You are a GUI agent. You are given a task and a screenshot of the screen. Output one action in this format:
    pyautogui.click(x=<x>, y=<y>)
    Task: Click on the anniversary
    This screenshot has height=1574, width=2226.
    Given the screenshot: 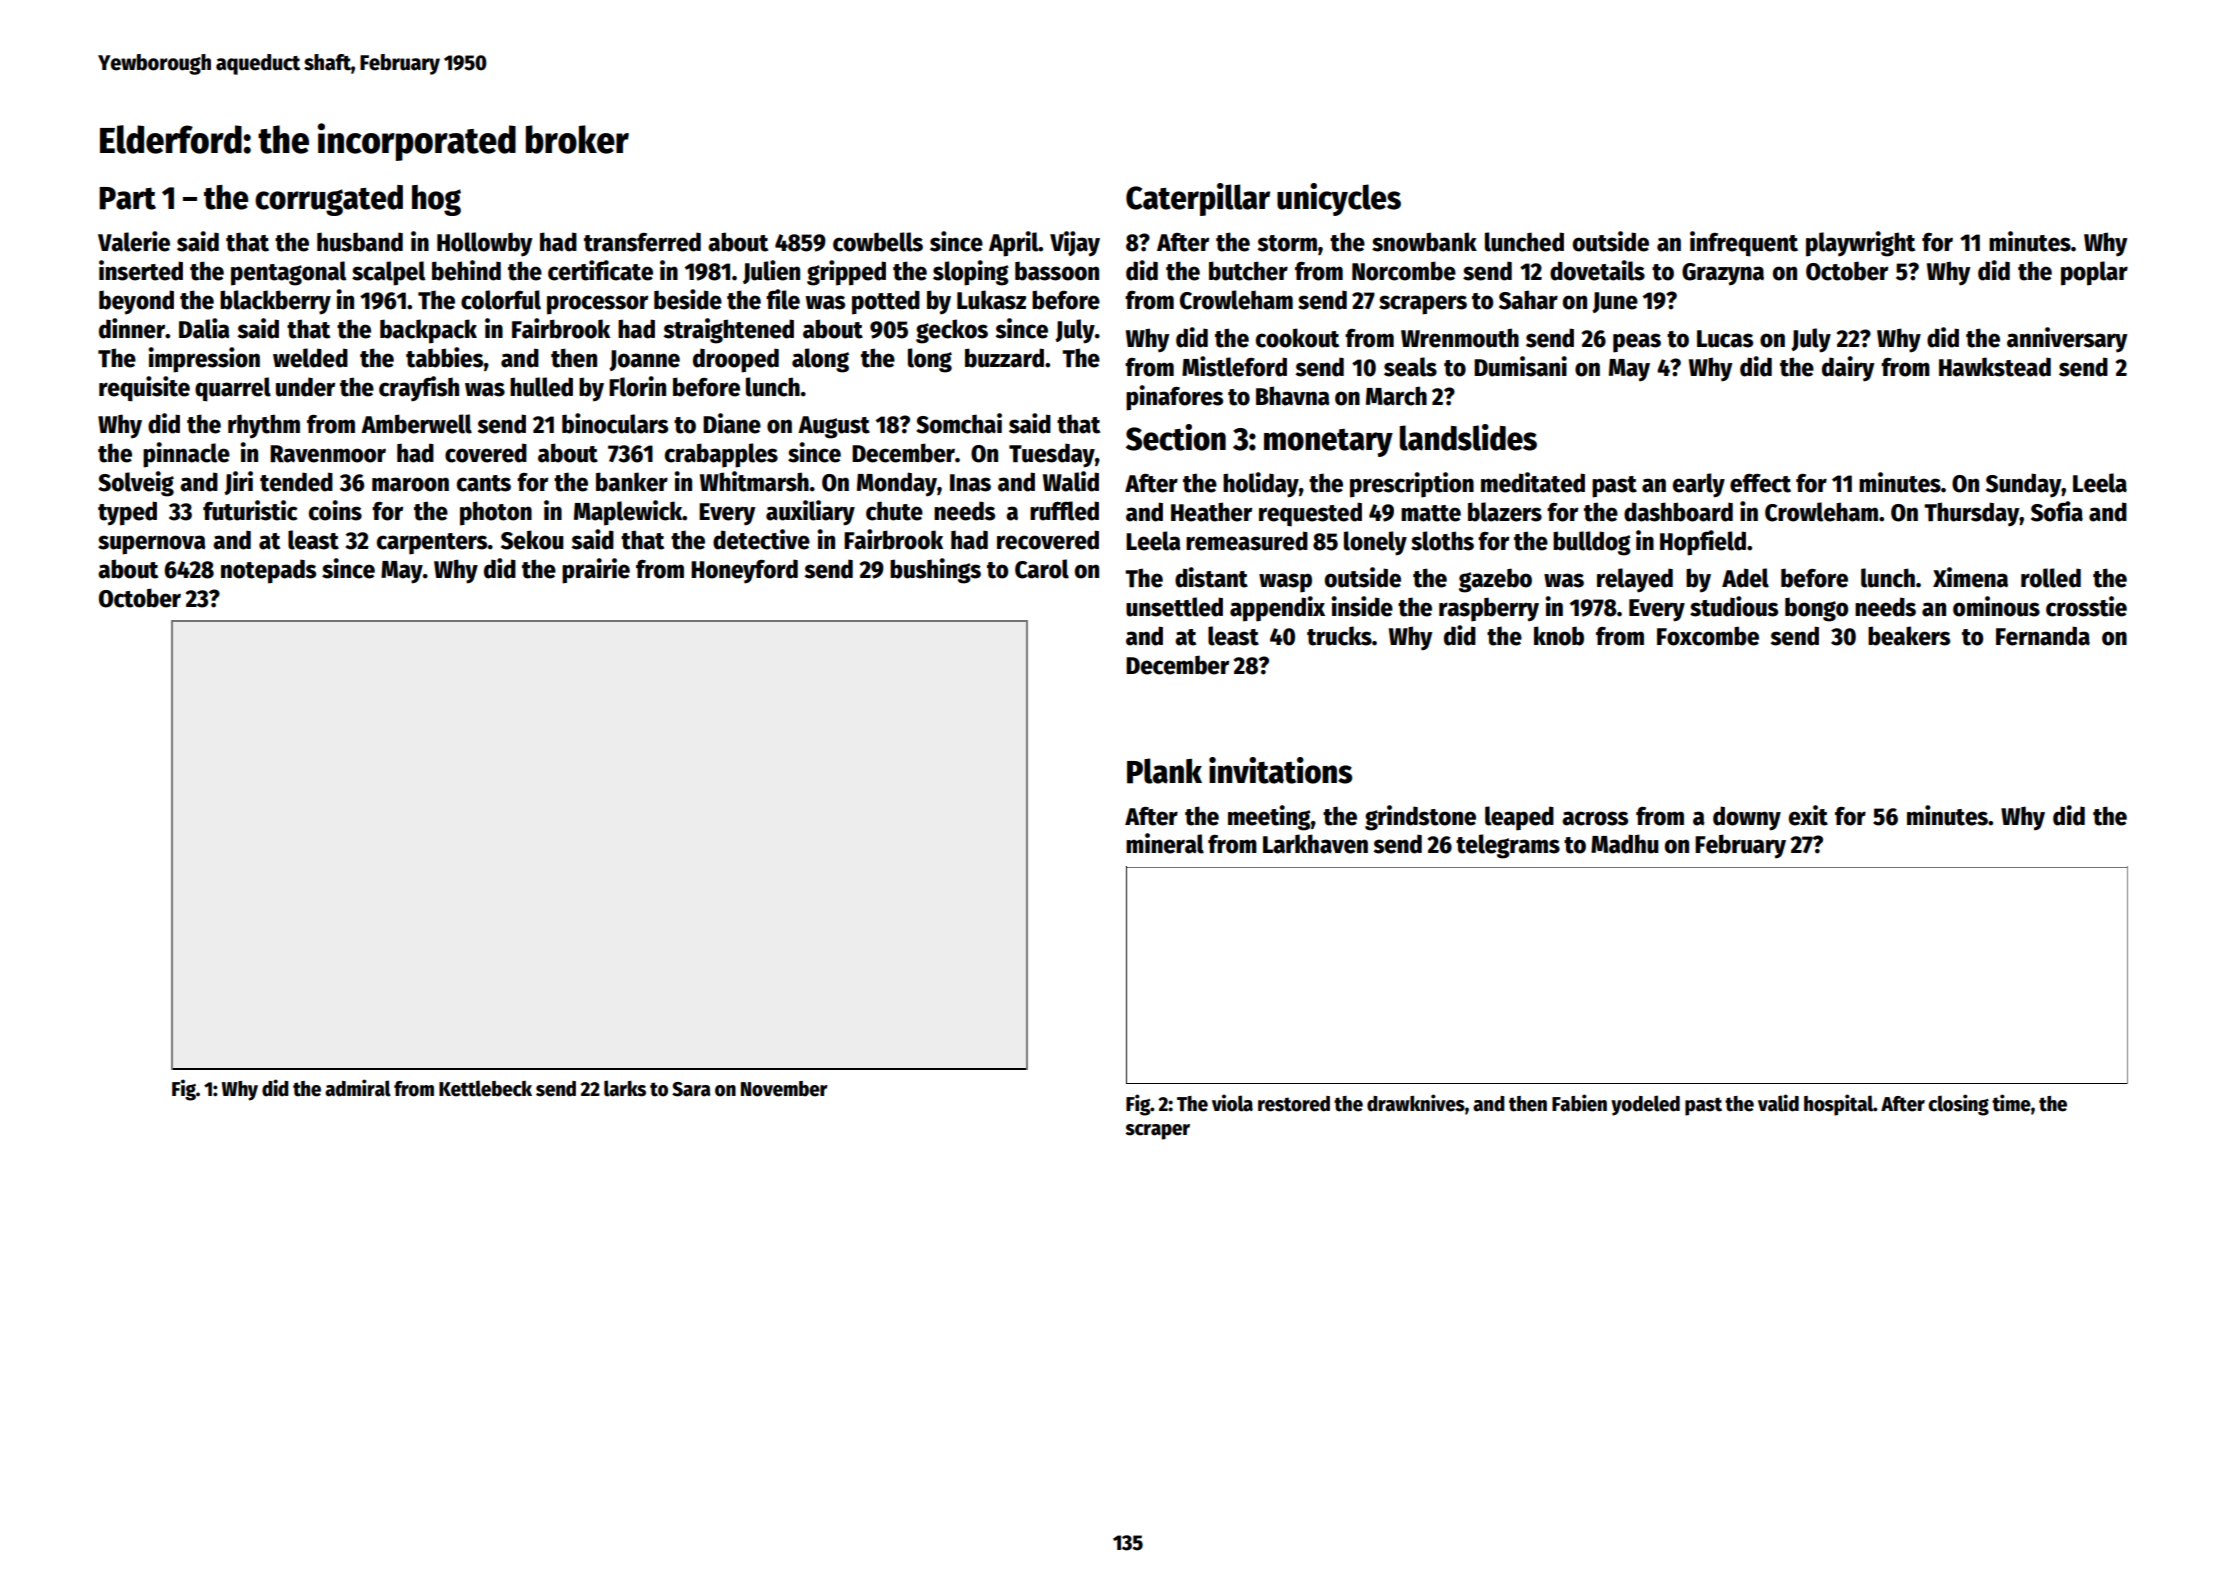 What is the action you would take?
    pyautogui.click(x=2067, y=340)
